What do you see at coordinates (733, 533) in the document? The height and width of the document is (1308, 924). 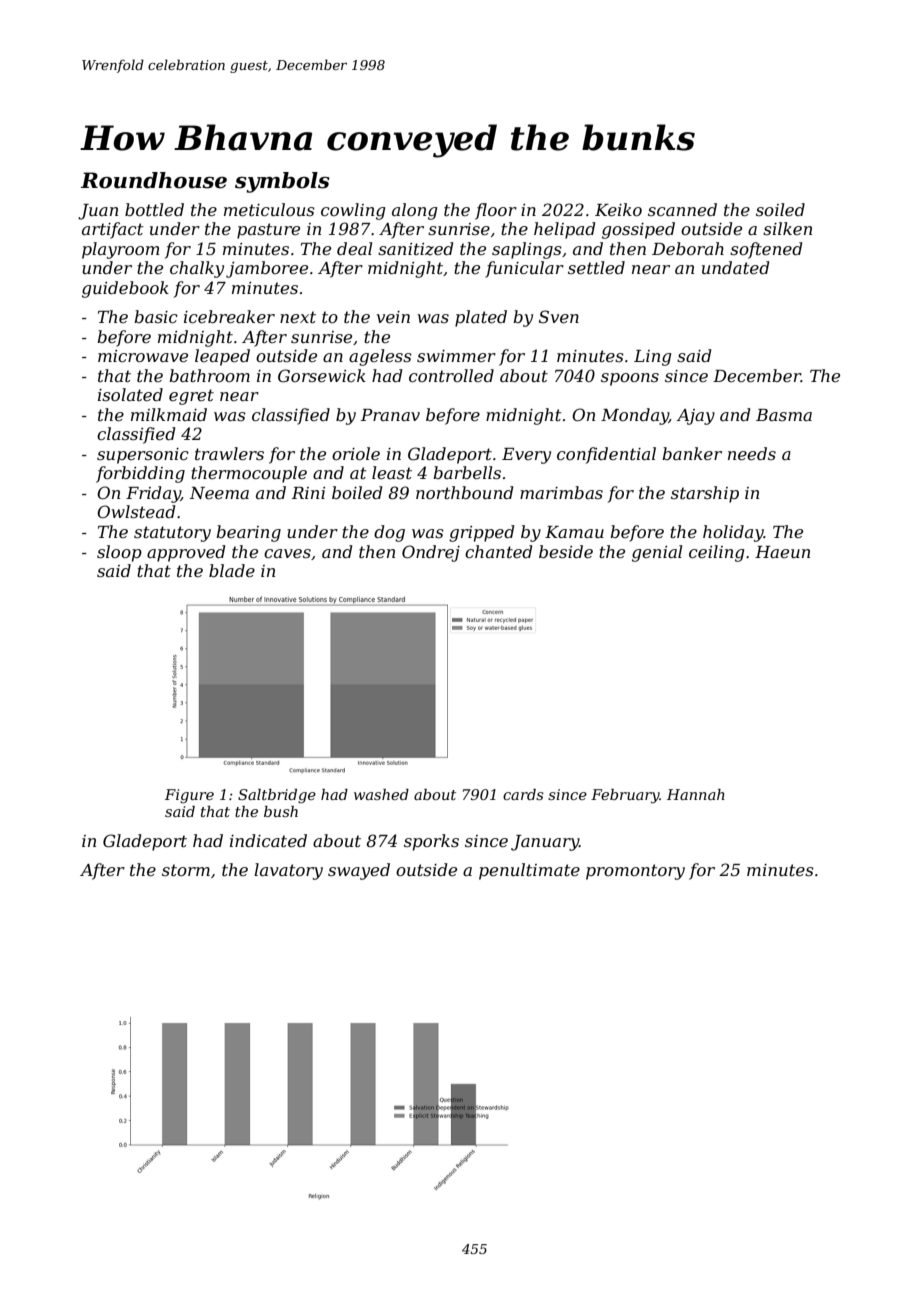 I see `holiday` at bounding box center [733, 533].
